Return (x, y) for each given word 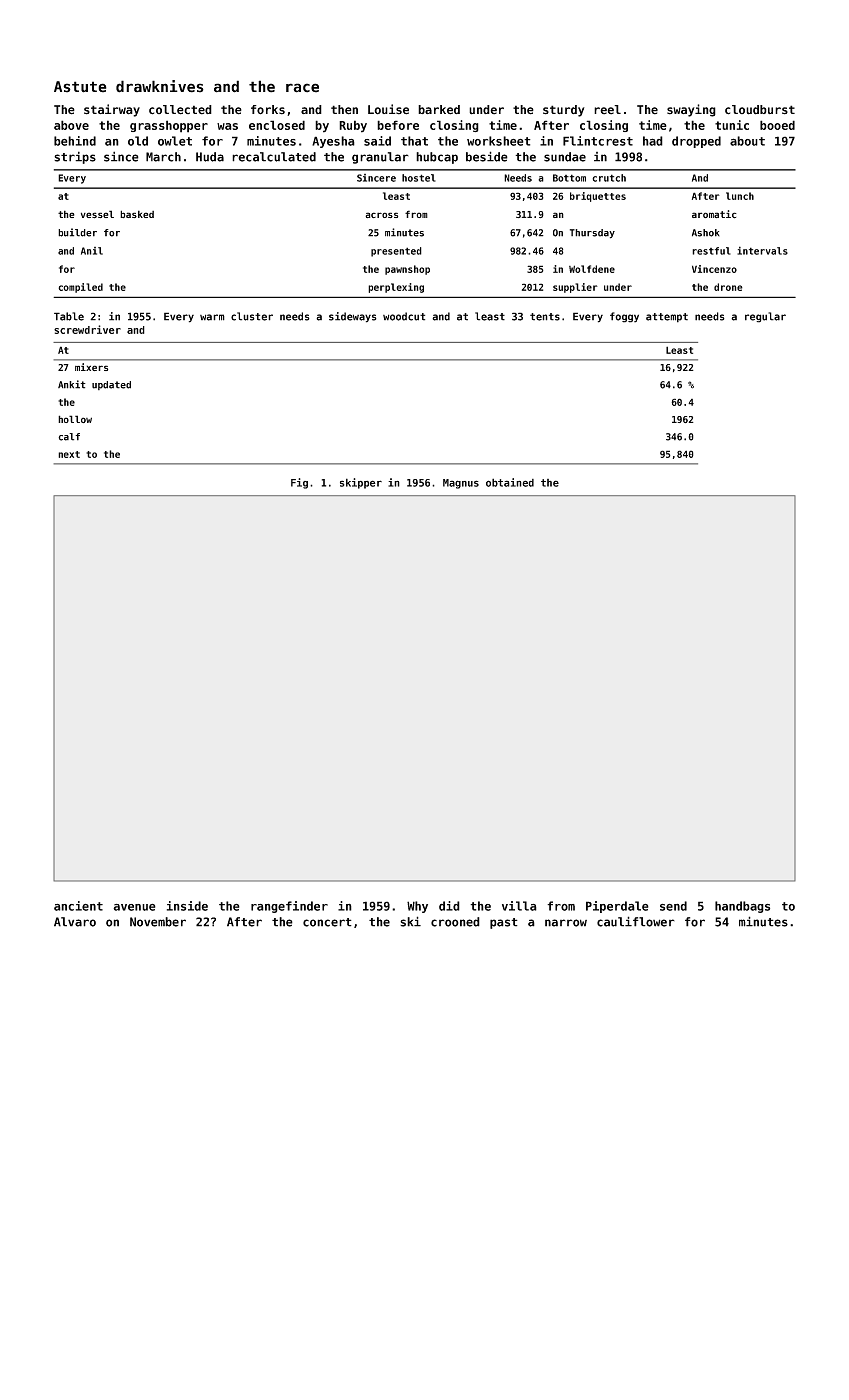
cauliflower (636, 921)
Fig (299, 483)
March (163, 157)
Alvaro (75, 922)
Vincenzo (714, 269)
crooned (455, 922)
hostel (419, 178)
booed (777, 125)
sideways (353, 317)
